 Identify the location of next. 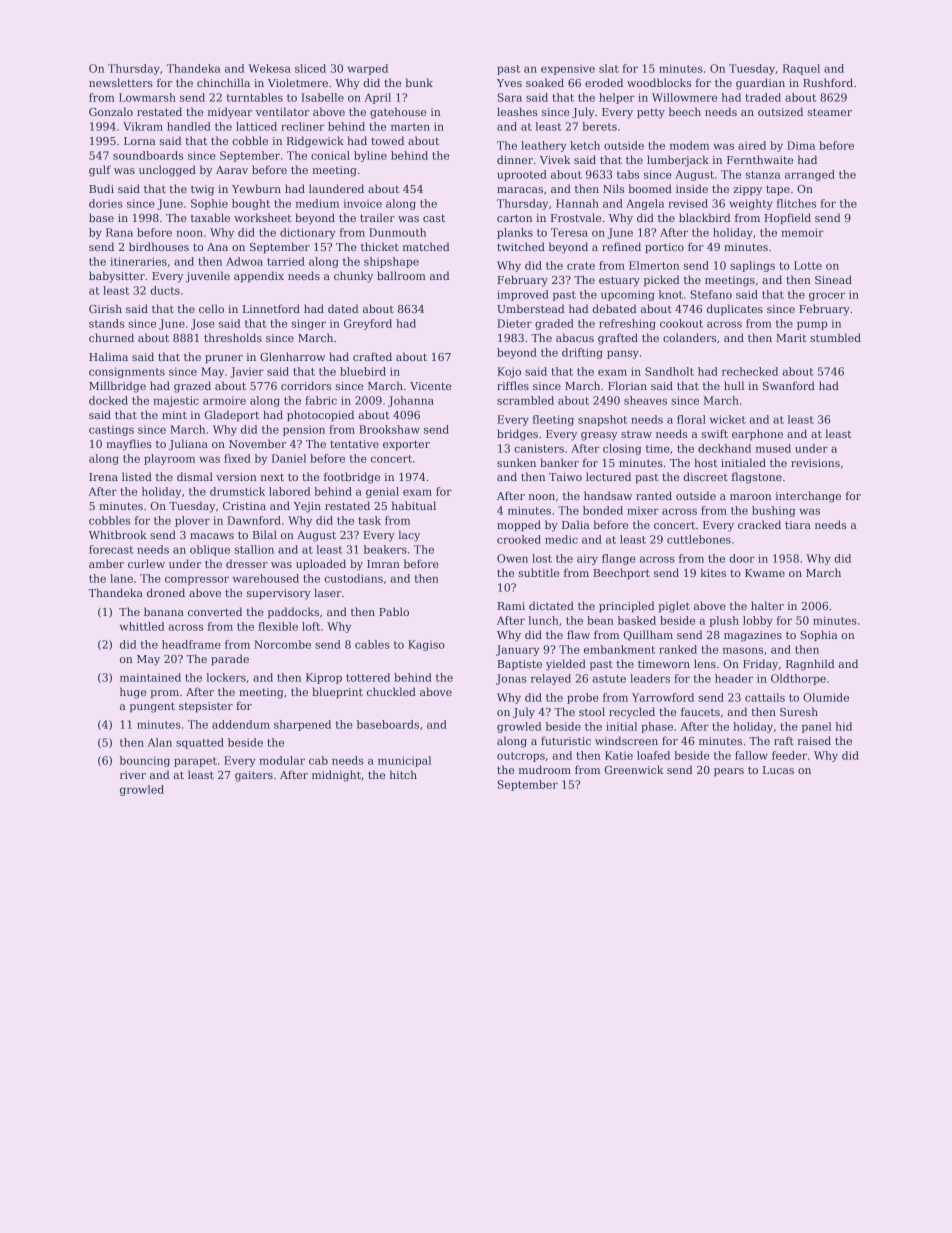
(272, 477).
